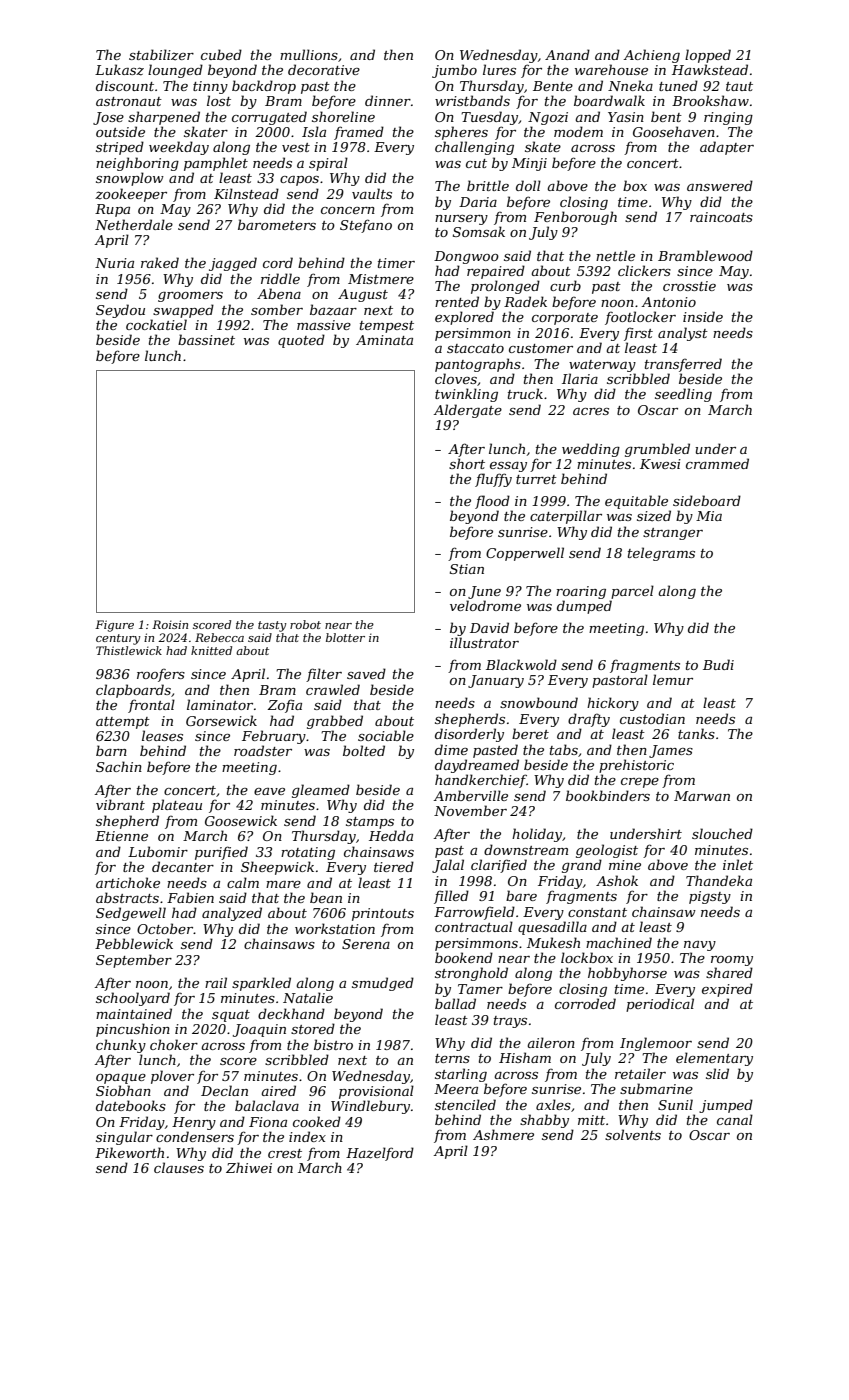 The image size is (849, 1400). What do you see at coordinates (335, 928) in the screenshot?
I see `workstation` at bounding box center [335, 928].
